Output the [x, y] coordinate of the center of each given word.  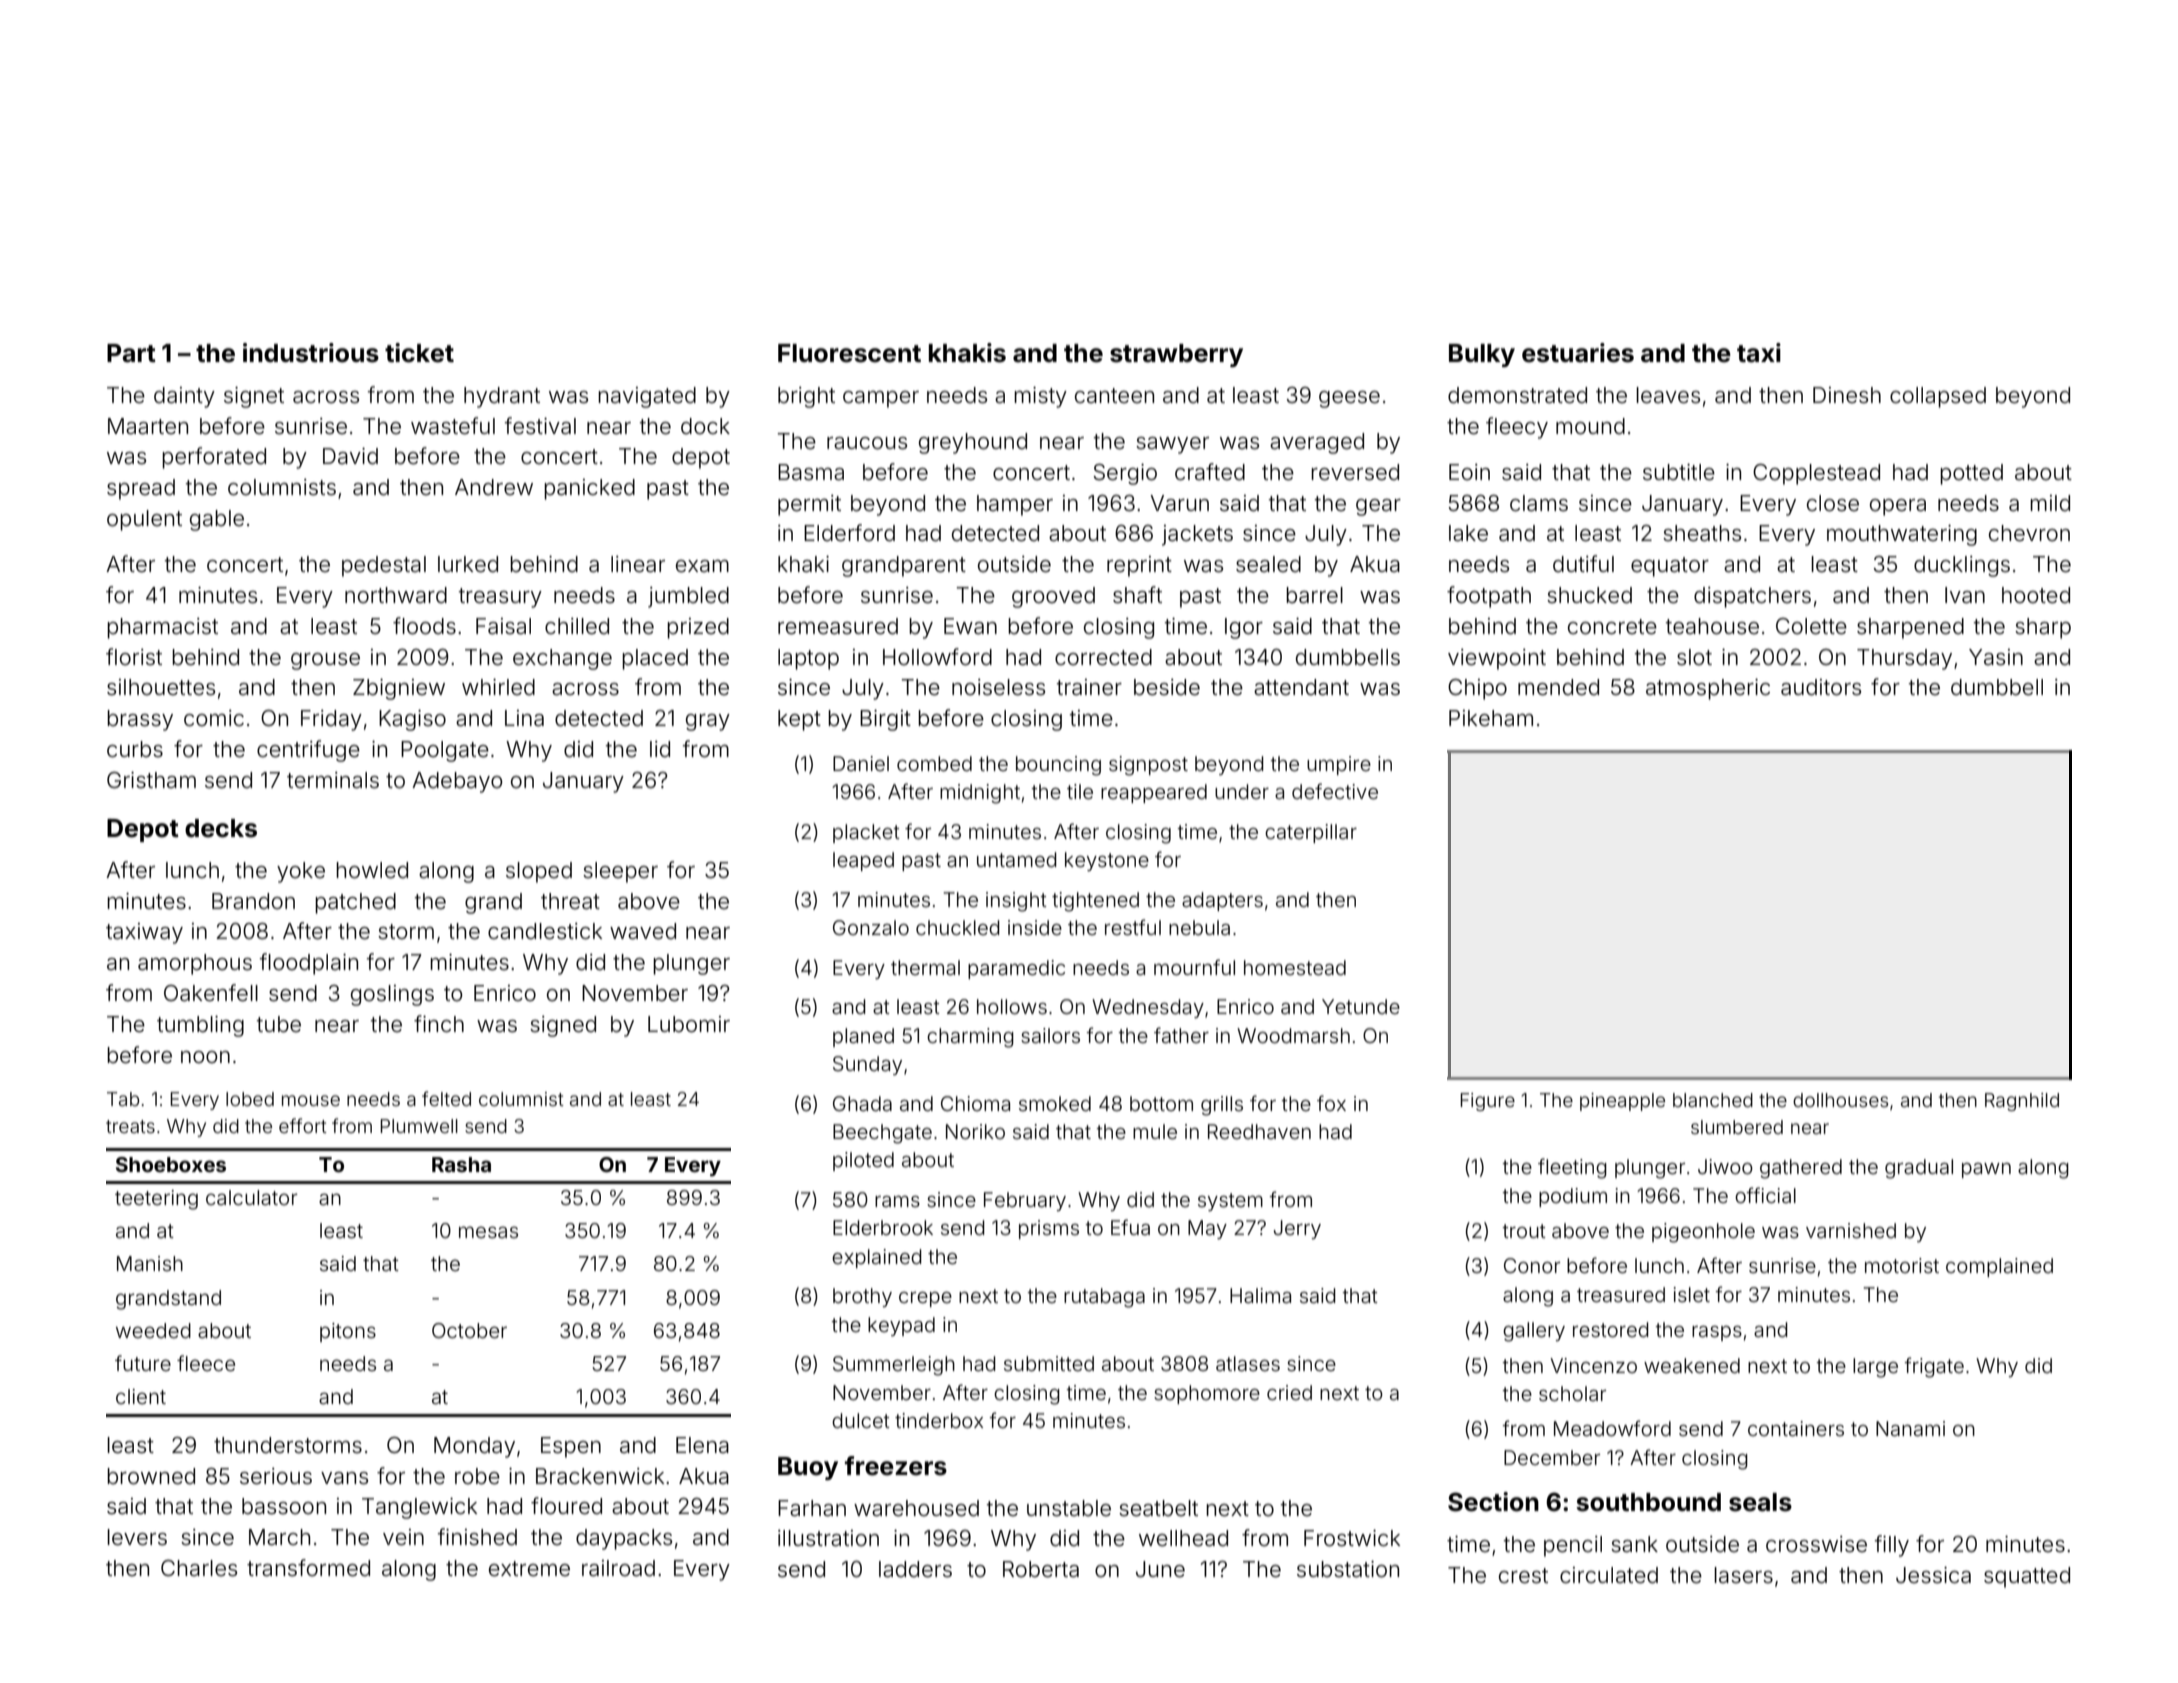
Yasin [1996, 657]
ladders [915, 1569]
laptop [808, 659]
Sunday [867, 1065]
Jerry [1297, 1229]
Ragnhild [2022, 1102]
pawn [1986, 1170]
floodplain [309, 964]
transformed [308, 1568]
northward [396, 595]
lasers [1743, 1575]
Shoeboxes [171, 1164]
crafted [1210, 472]
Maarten [148, 426]
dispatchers [1752, 597]
